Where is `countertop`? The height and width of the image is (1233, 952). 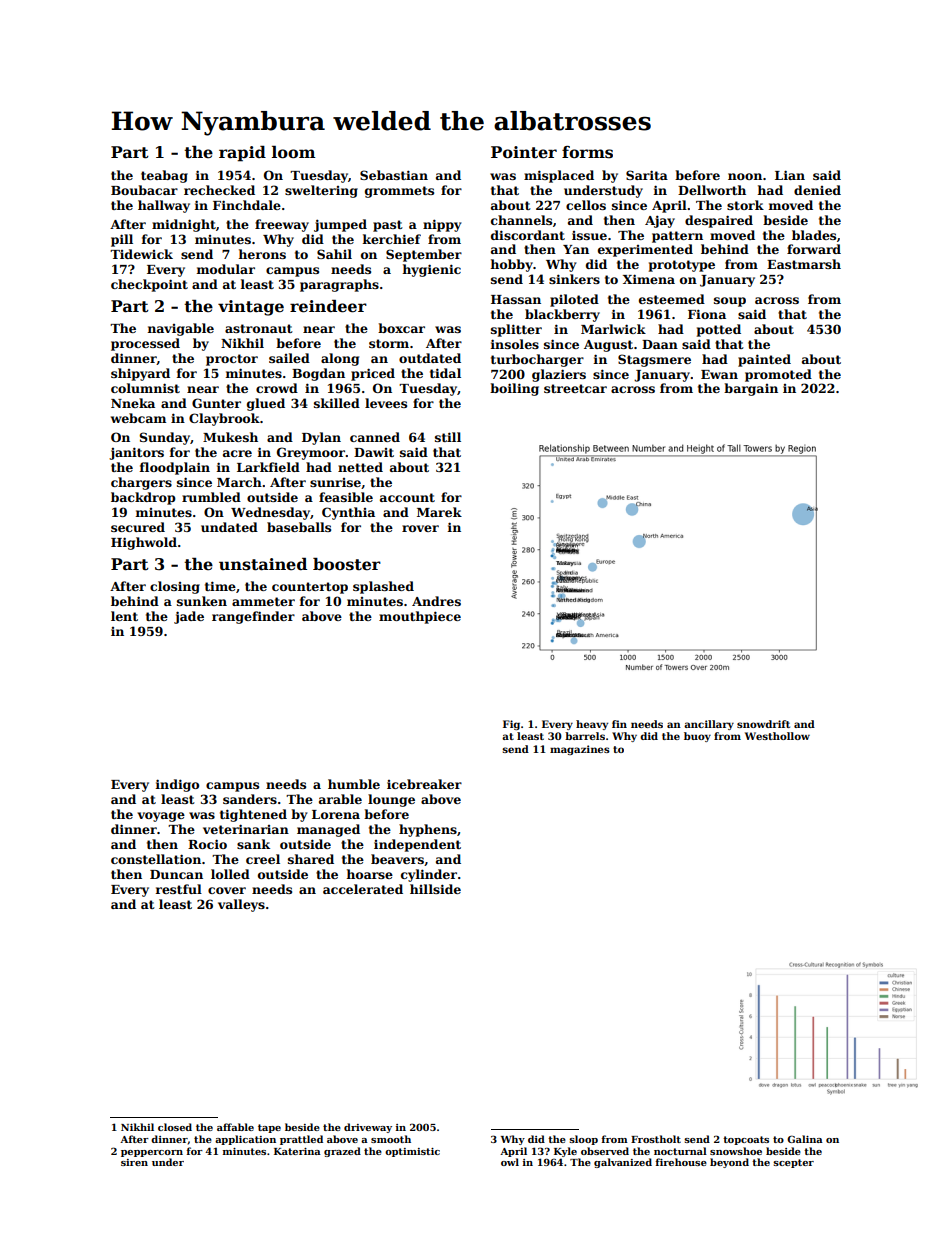 countertop is located at coordinates (310, 588).
